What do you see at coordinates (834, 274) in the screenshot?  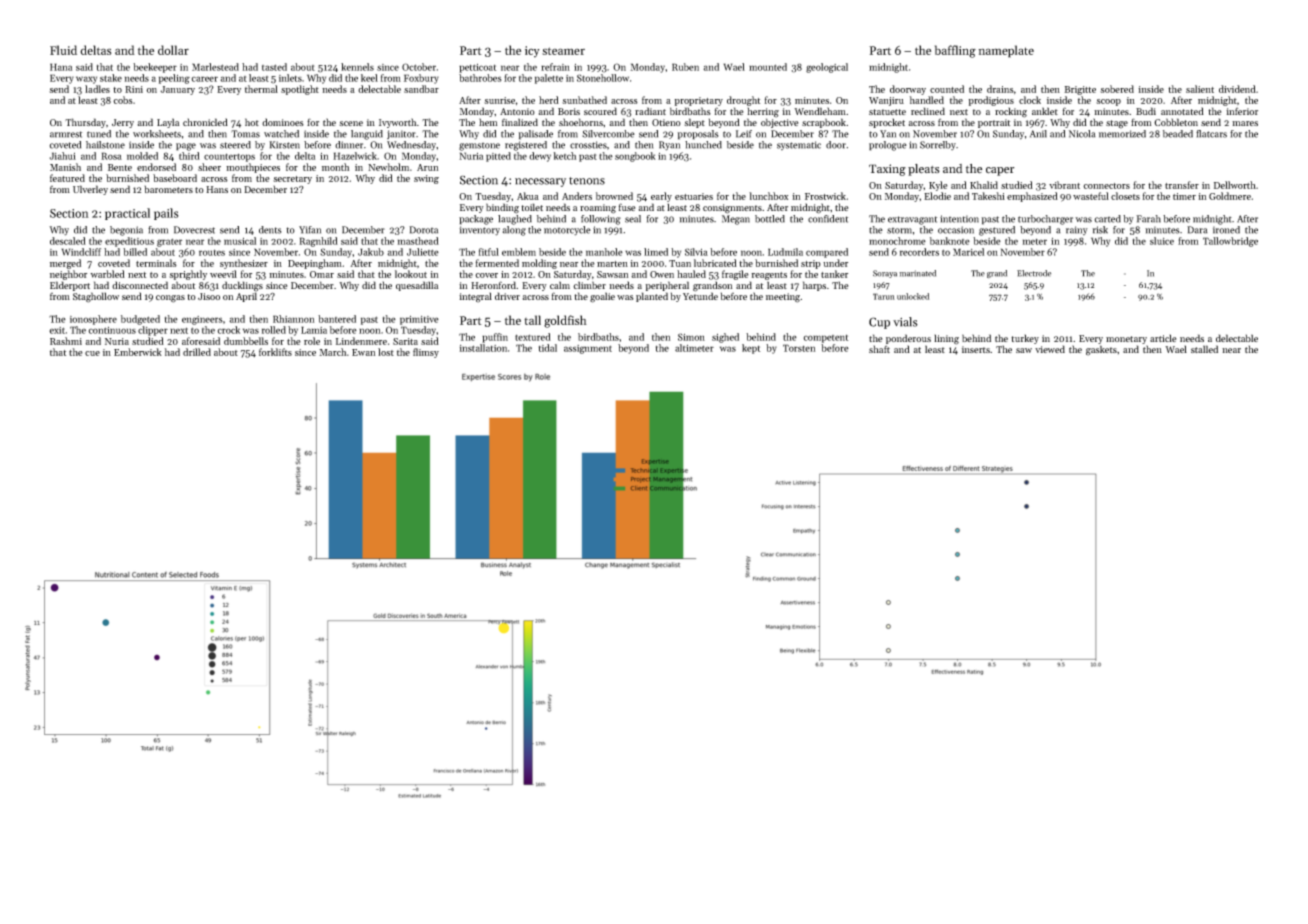 I see `tanker` at bounding box center [834, 274].
